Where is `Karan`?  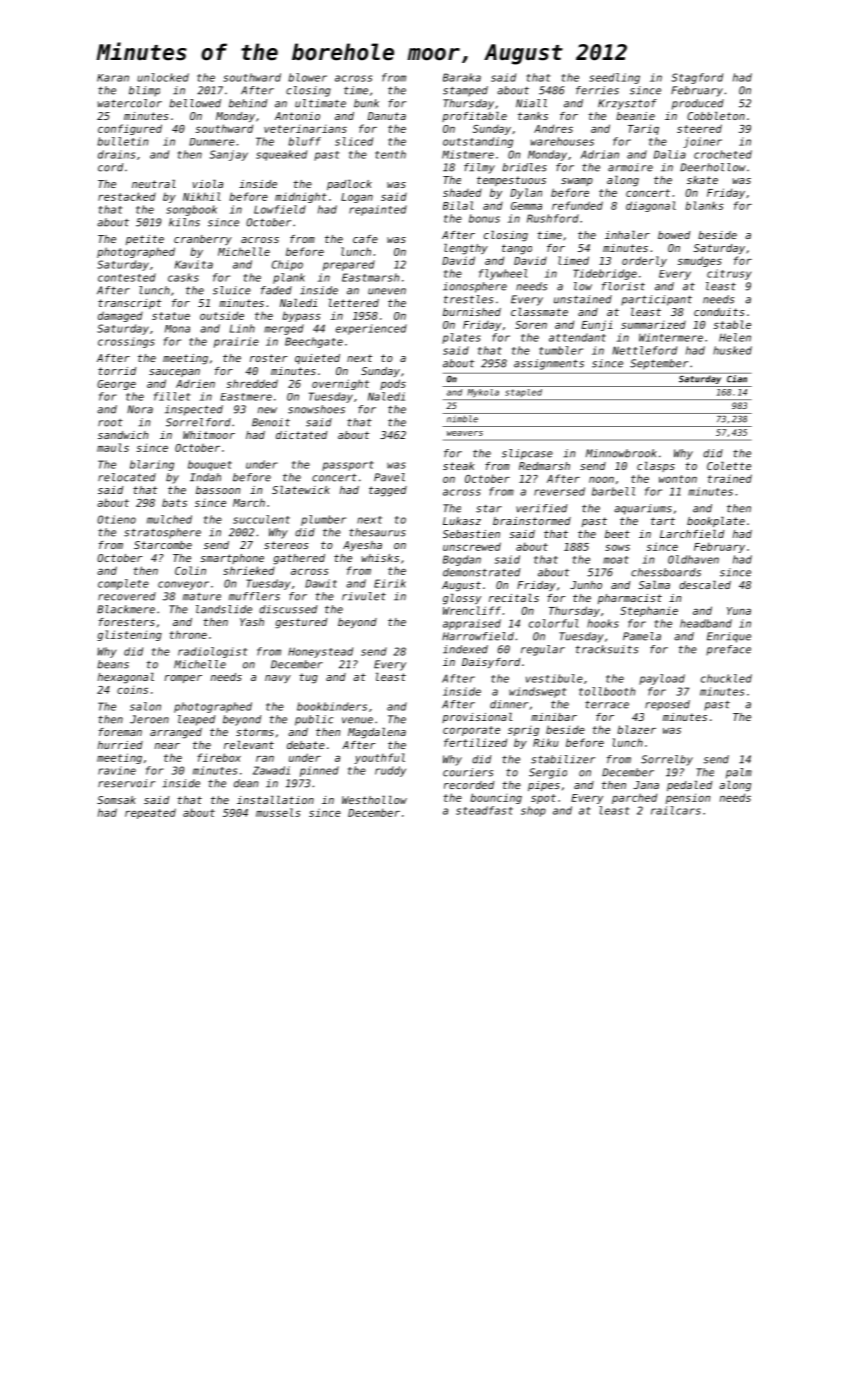
Karan is located at coordinates (113, 78).
